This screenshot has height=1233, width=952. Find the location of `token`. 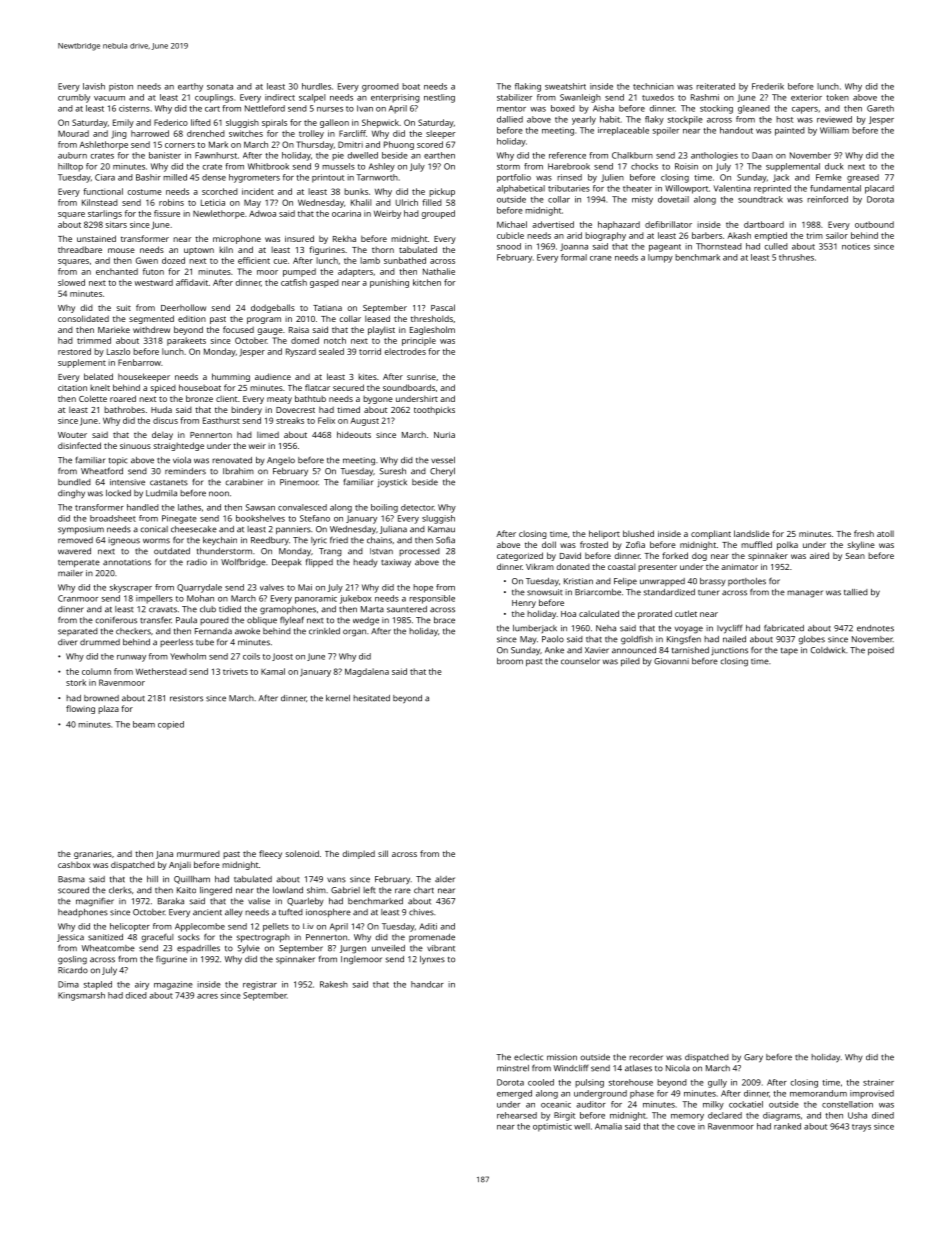

token is located at coordinates (837, 97).
